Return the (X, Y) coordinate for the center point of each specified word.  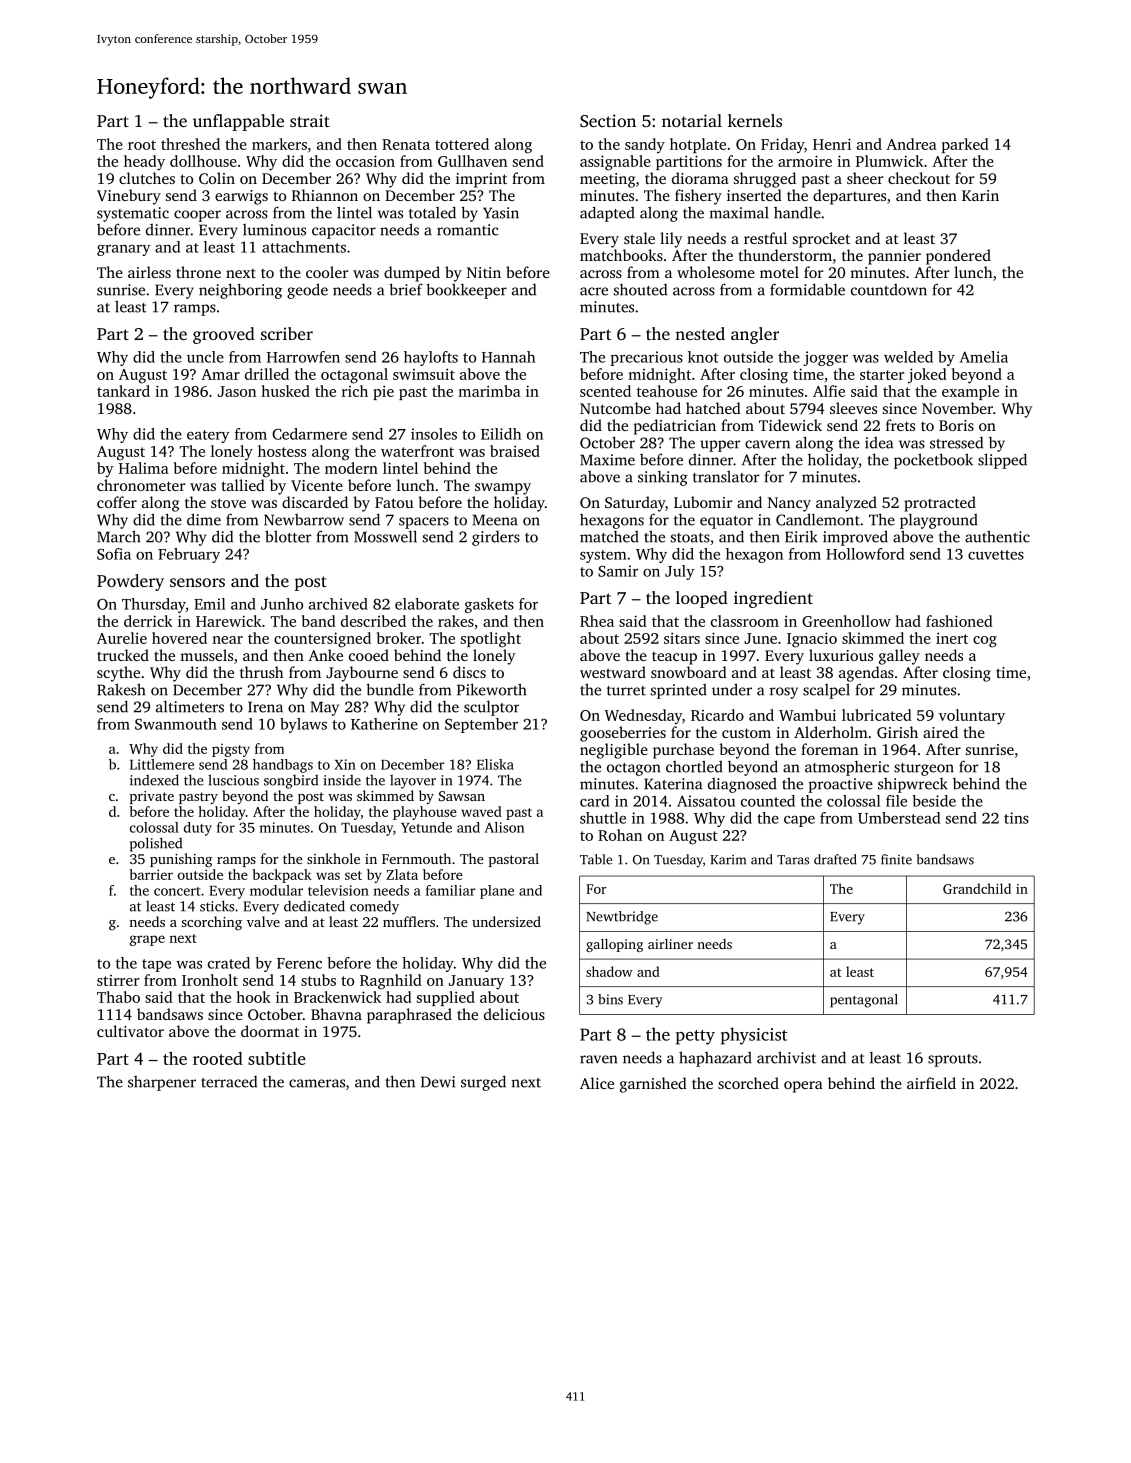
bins (610, 999)
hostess (282, 451)
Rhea (597, 621)
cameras (317, 1083)
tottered (462, 144)
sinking (663, 478)
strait (310, 120)
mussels (206, 655)
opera (803, 1087)
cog (985, 642)
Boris (956, 425)
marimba (489, 391)
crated (229, 963)
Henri (832, 144)
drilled (267, 374)
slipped (1002, 461)
